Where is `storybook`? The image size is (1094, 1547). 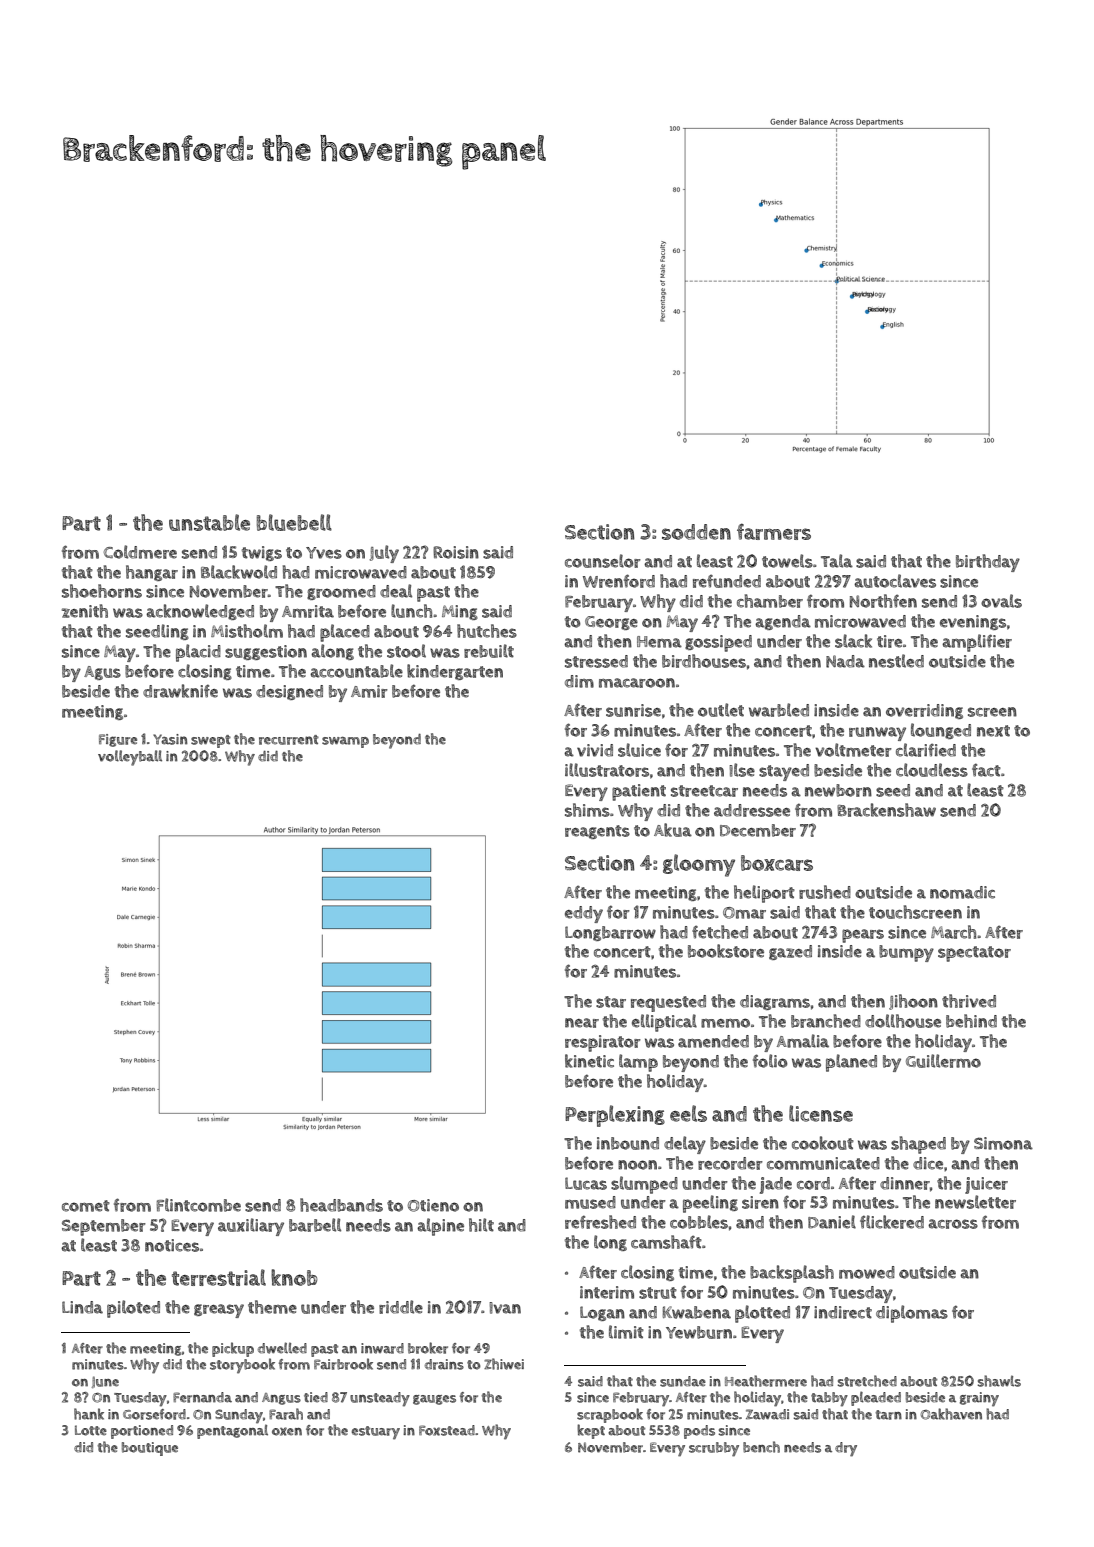 storybook is located at coordinates (242, 1366).
